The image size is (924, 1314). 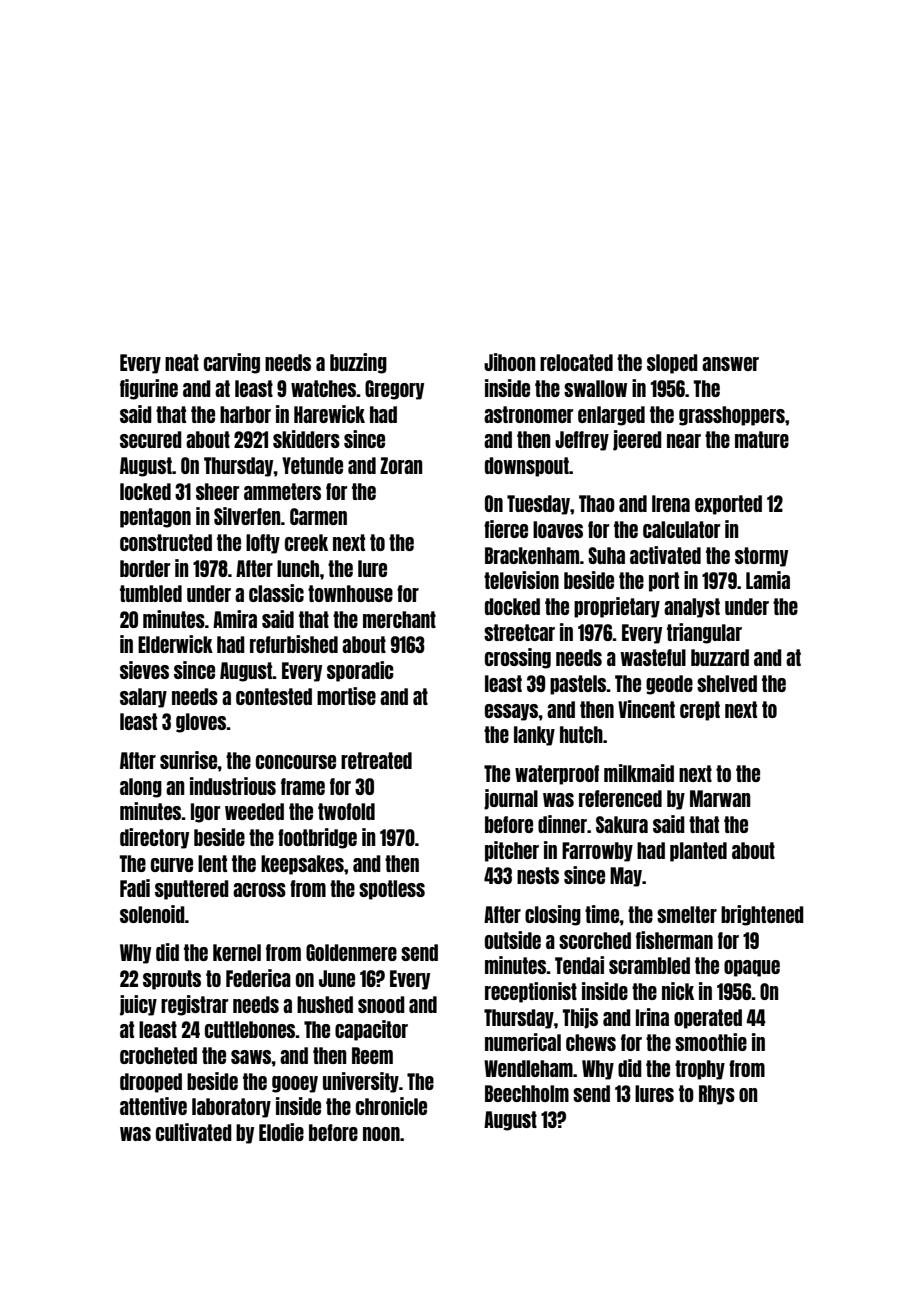 What do you see at coordinates (510, 362) in the page?
I see `Jihoon` at bounding box center [510, 362].
